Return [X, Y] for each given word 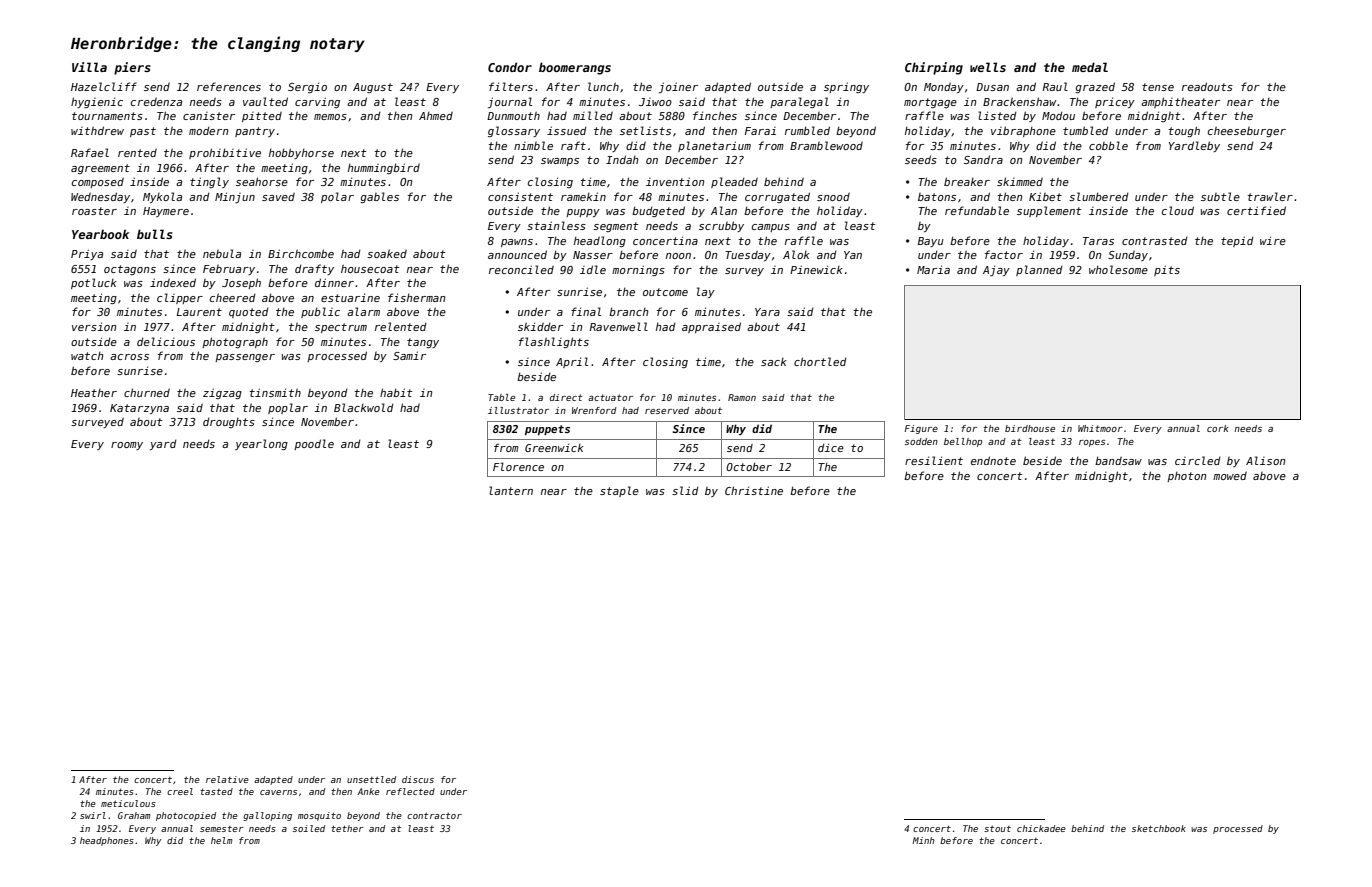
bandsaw [1118, 460]
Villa [89, 67]
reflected [410, 791]
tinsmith [275, 392]
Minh [923, 840]
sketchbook [1159, 828]
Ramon [742, 397]
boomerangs [575, 68]
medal [1090, 67]
